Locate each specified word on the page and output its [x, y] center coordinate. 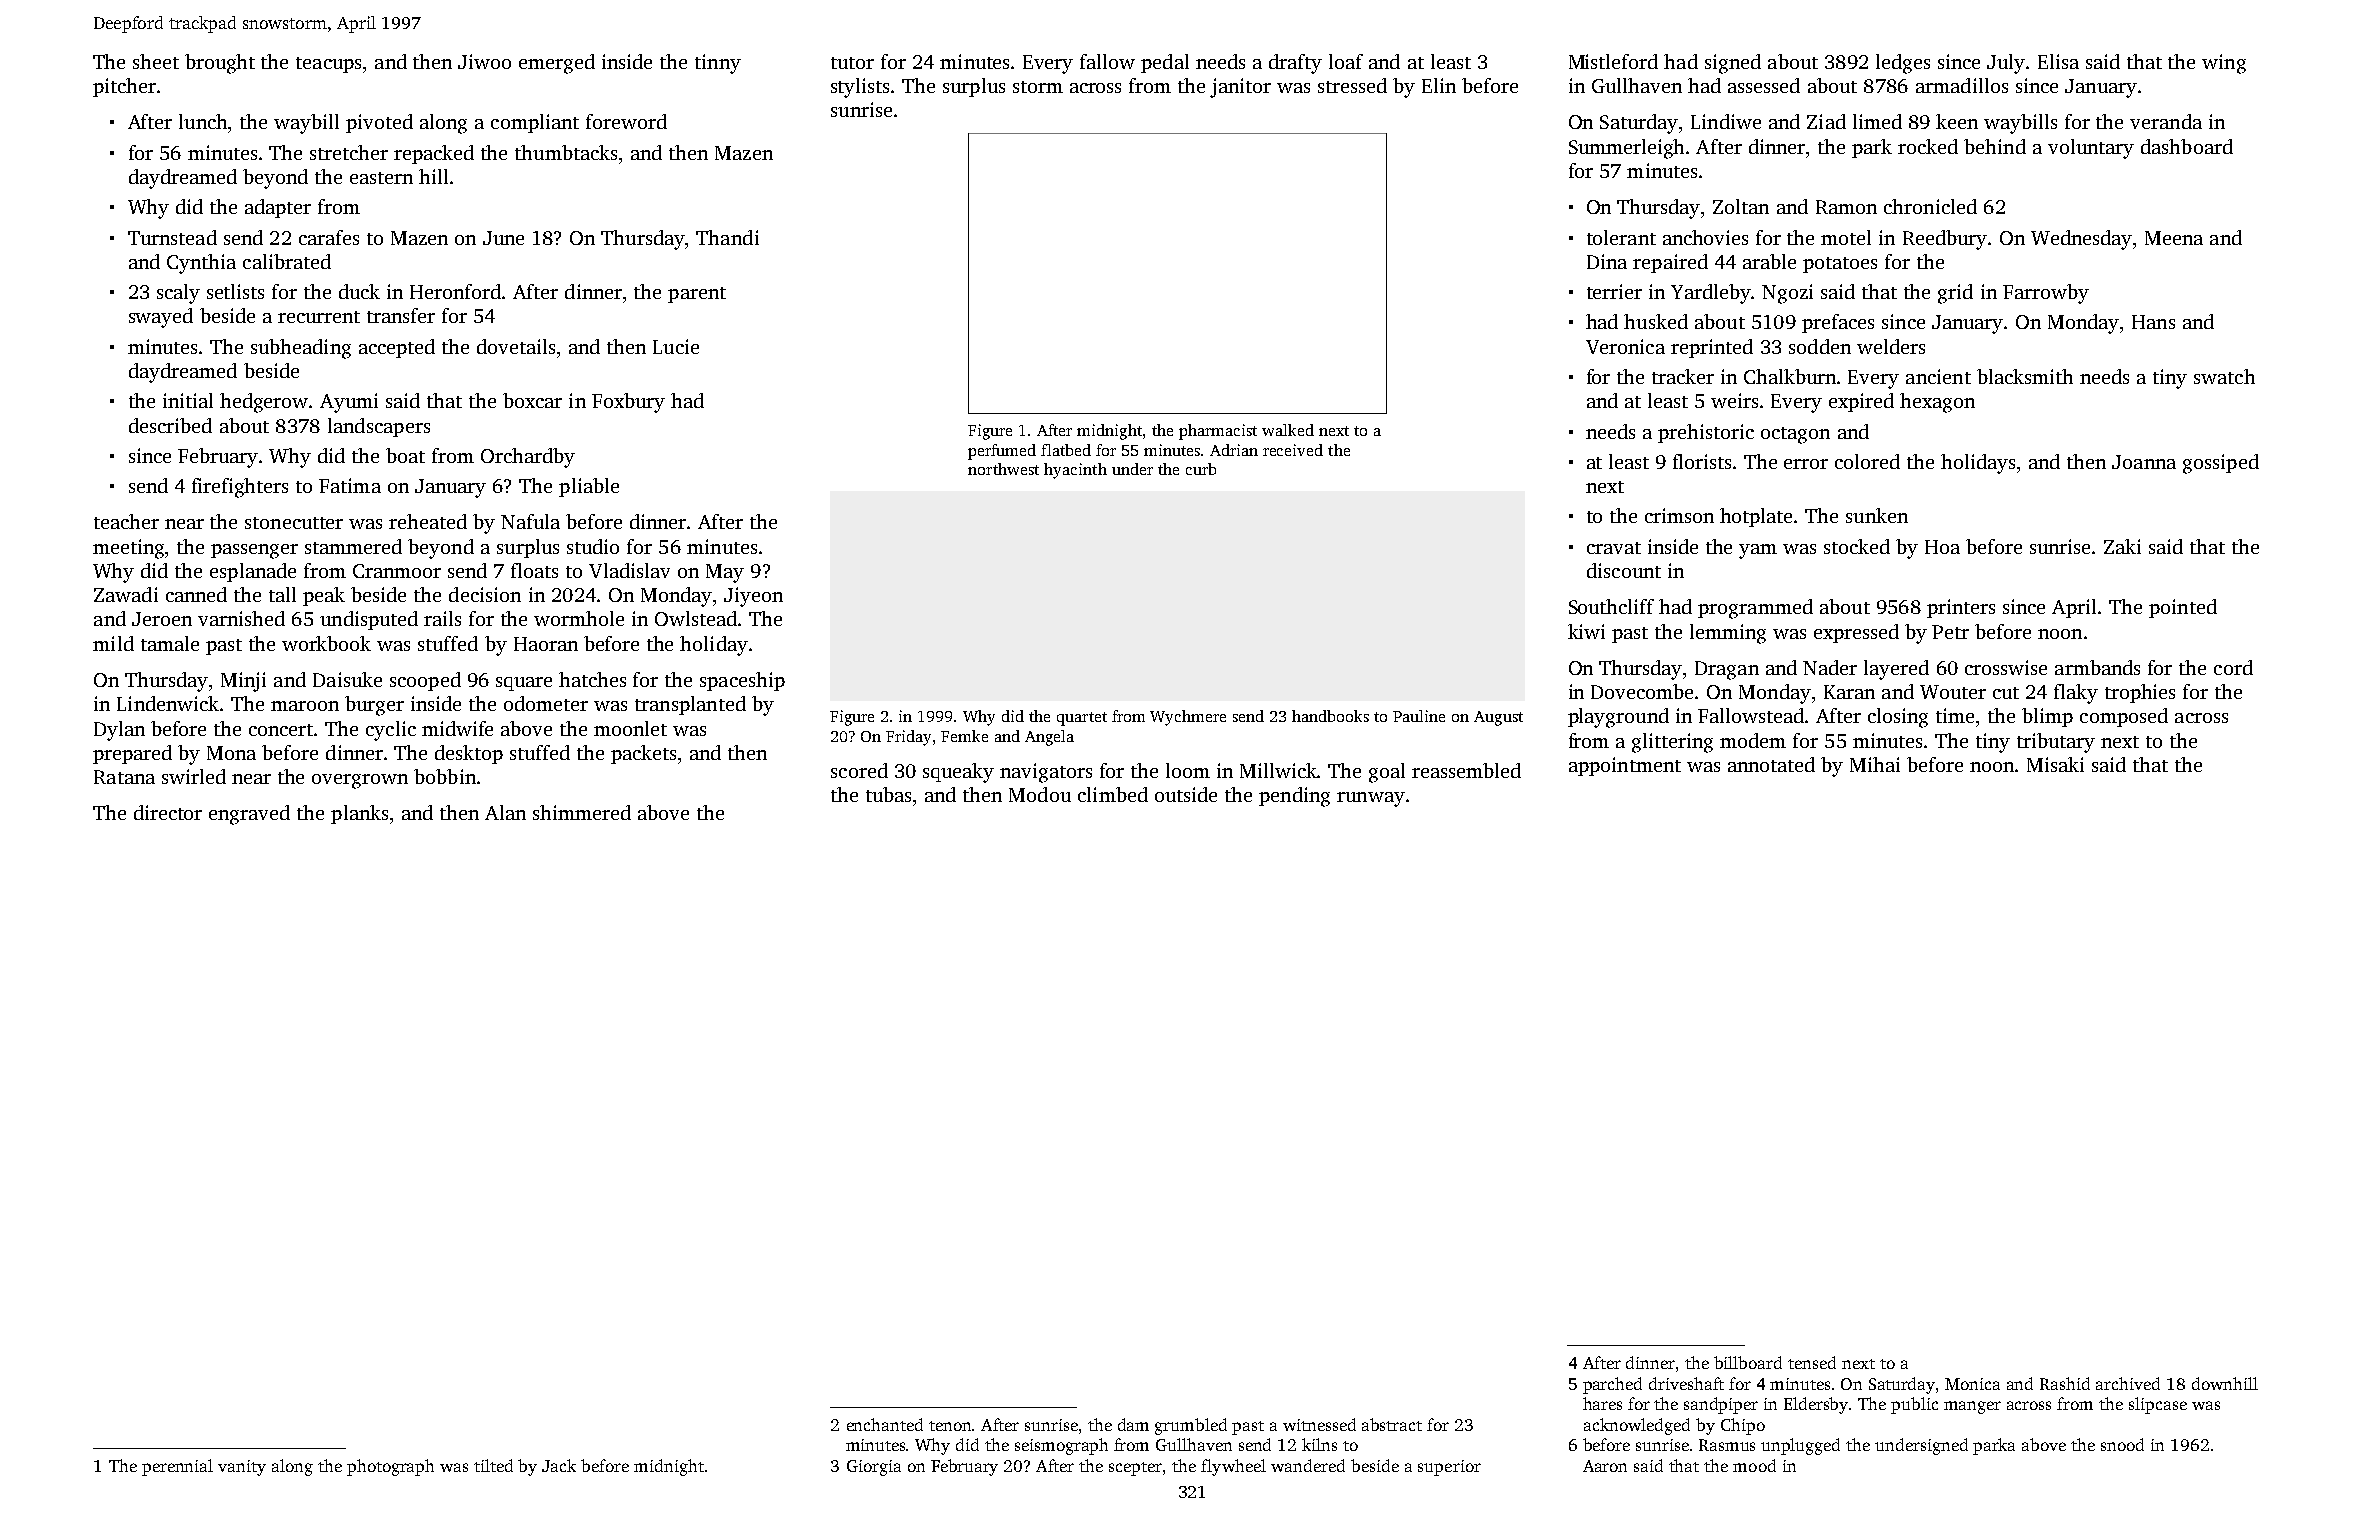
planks [359, 814]
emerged [557, 64]
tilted [493, 1465]
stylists [860, 88]
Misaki [2055, 764]
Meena [2174, 238]
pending [1294, 797]
